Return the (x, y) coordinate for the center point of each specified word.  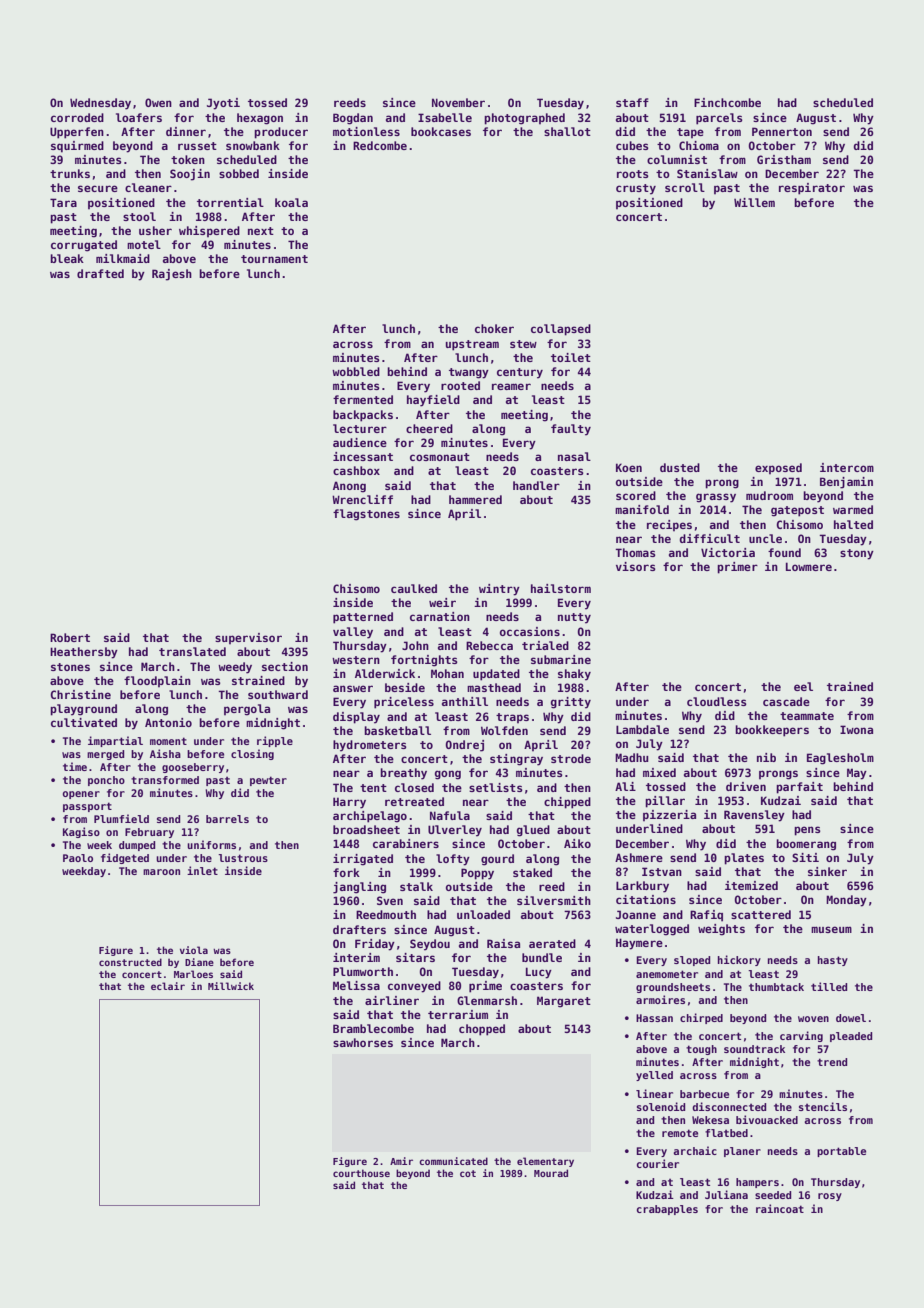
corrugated (84, 246)
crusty (636, 189)
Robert (70, 637)
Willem (754, 202)
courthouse (361, 1173)
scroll (685, 187)
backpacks (363, 416)
